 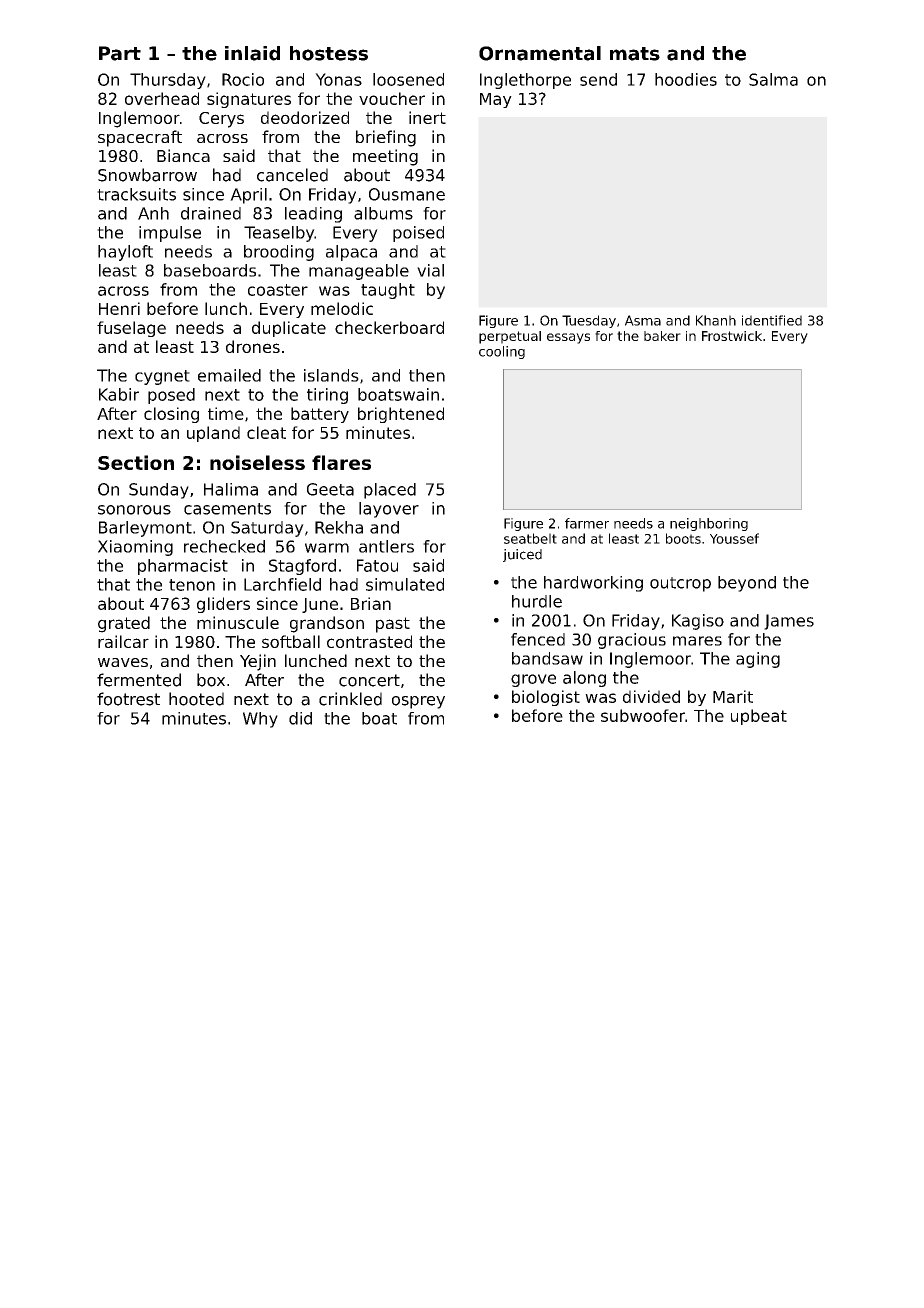 I want to click on inlaid, so click(x=252, y=53).
